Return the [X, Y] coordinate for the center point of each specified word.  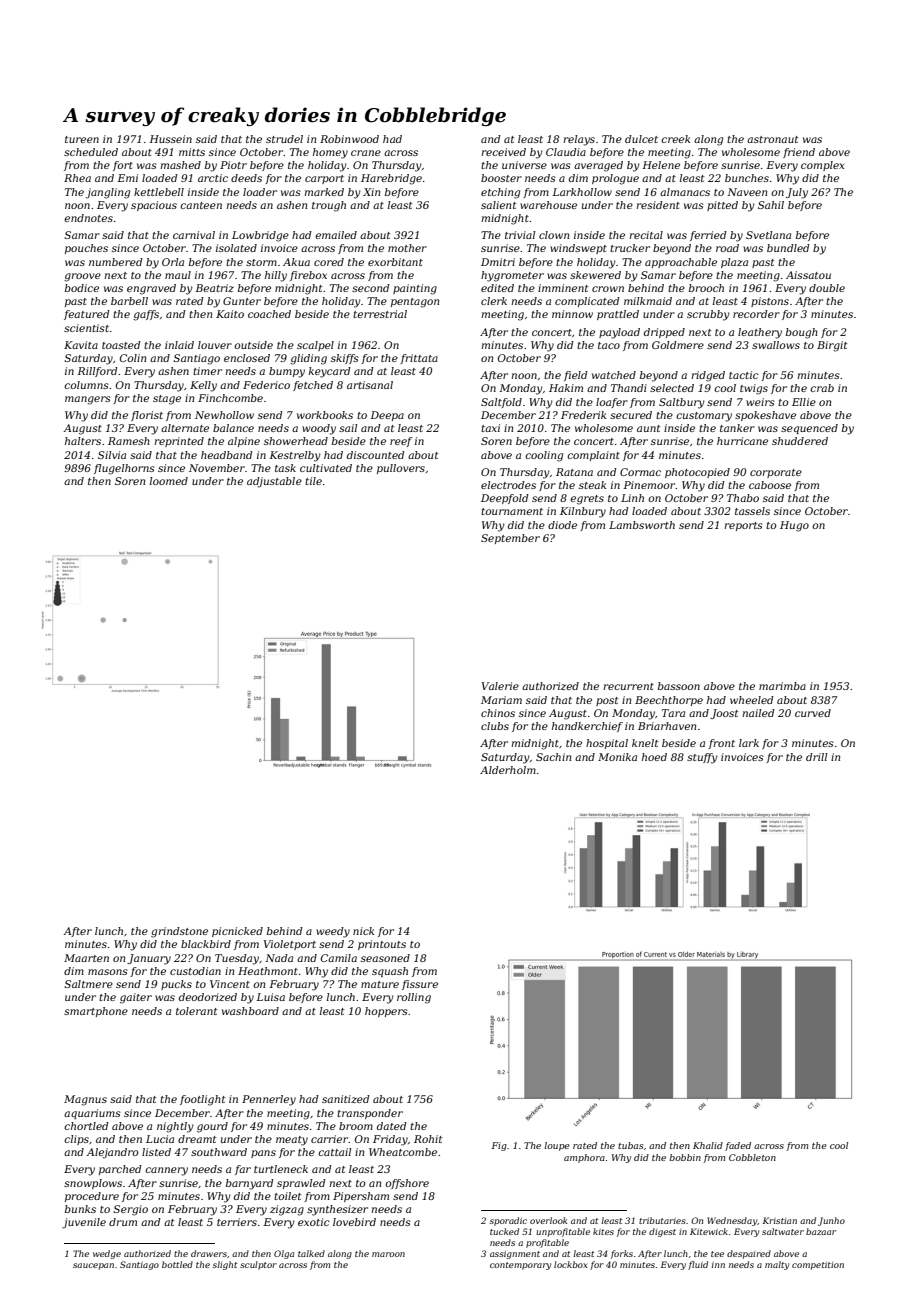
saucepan [93, 1266]
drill [816, 757]
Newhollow [224, 415]
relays [579, 140]
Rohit [428, 1139]
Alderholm [508, 770]
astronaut [773, 139]
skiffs [345, 359]
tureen [82, 139]
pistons [770, 302]
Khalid [708, 1145]
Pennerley [269, 1100]
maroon [388, 1254]
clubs [495, 726]
